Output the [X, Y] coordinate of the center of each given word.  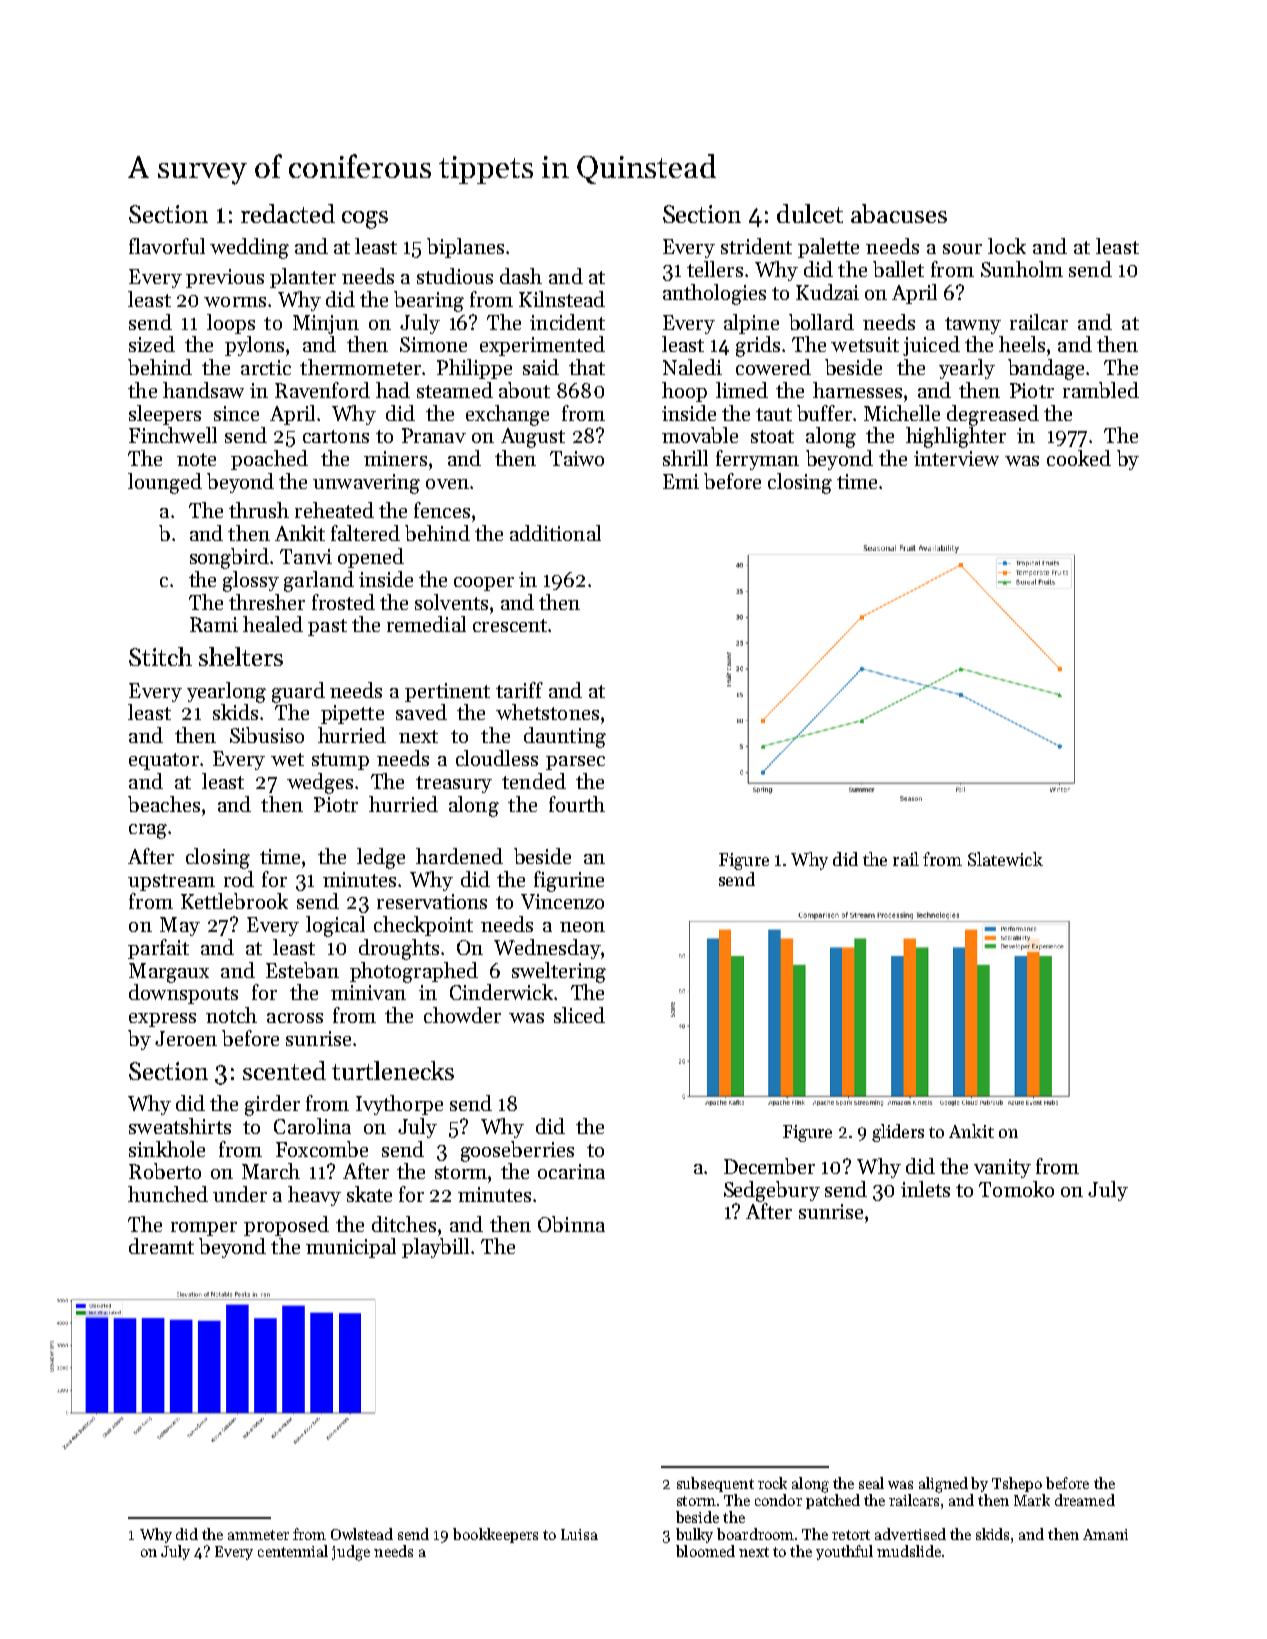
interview [956, 458]
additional [555, 533]
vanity [1002, 1168]
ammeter [258, 1535]
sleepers [165, 415]
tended [534, 781]
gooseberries [517, 1151]
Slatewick [1005, 859]
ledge [381, 858]
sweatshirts [180, 1126]
